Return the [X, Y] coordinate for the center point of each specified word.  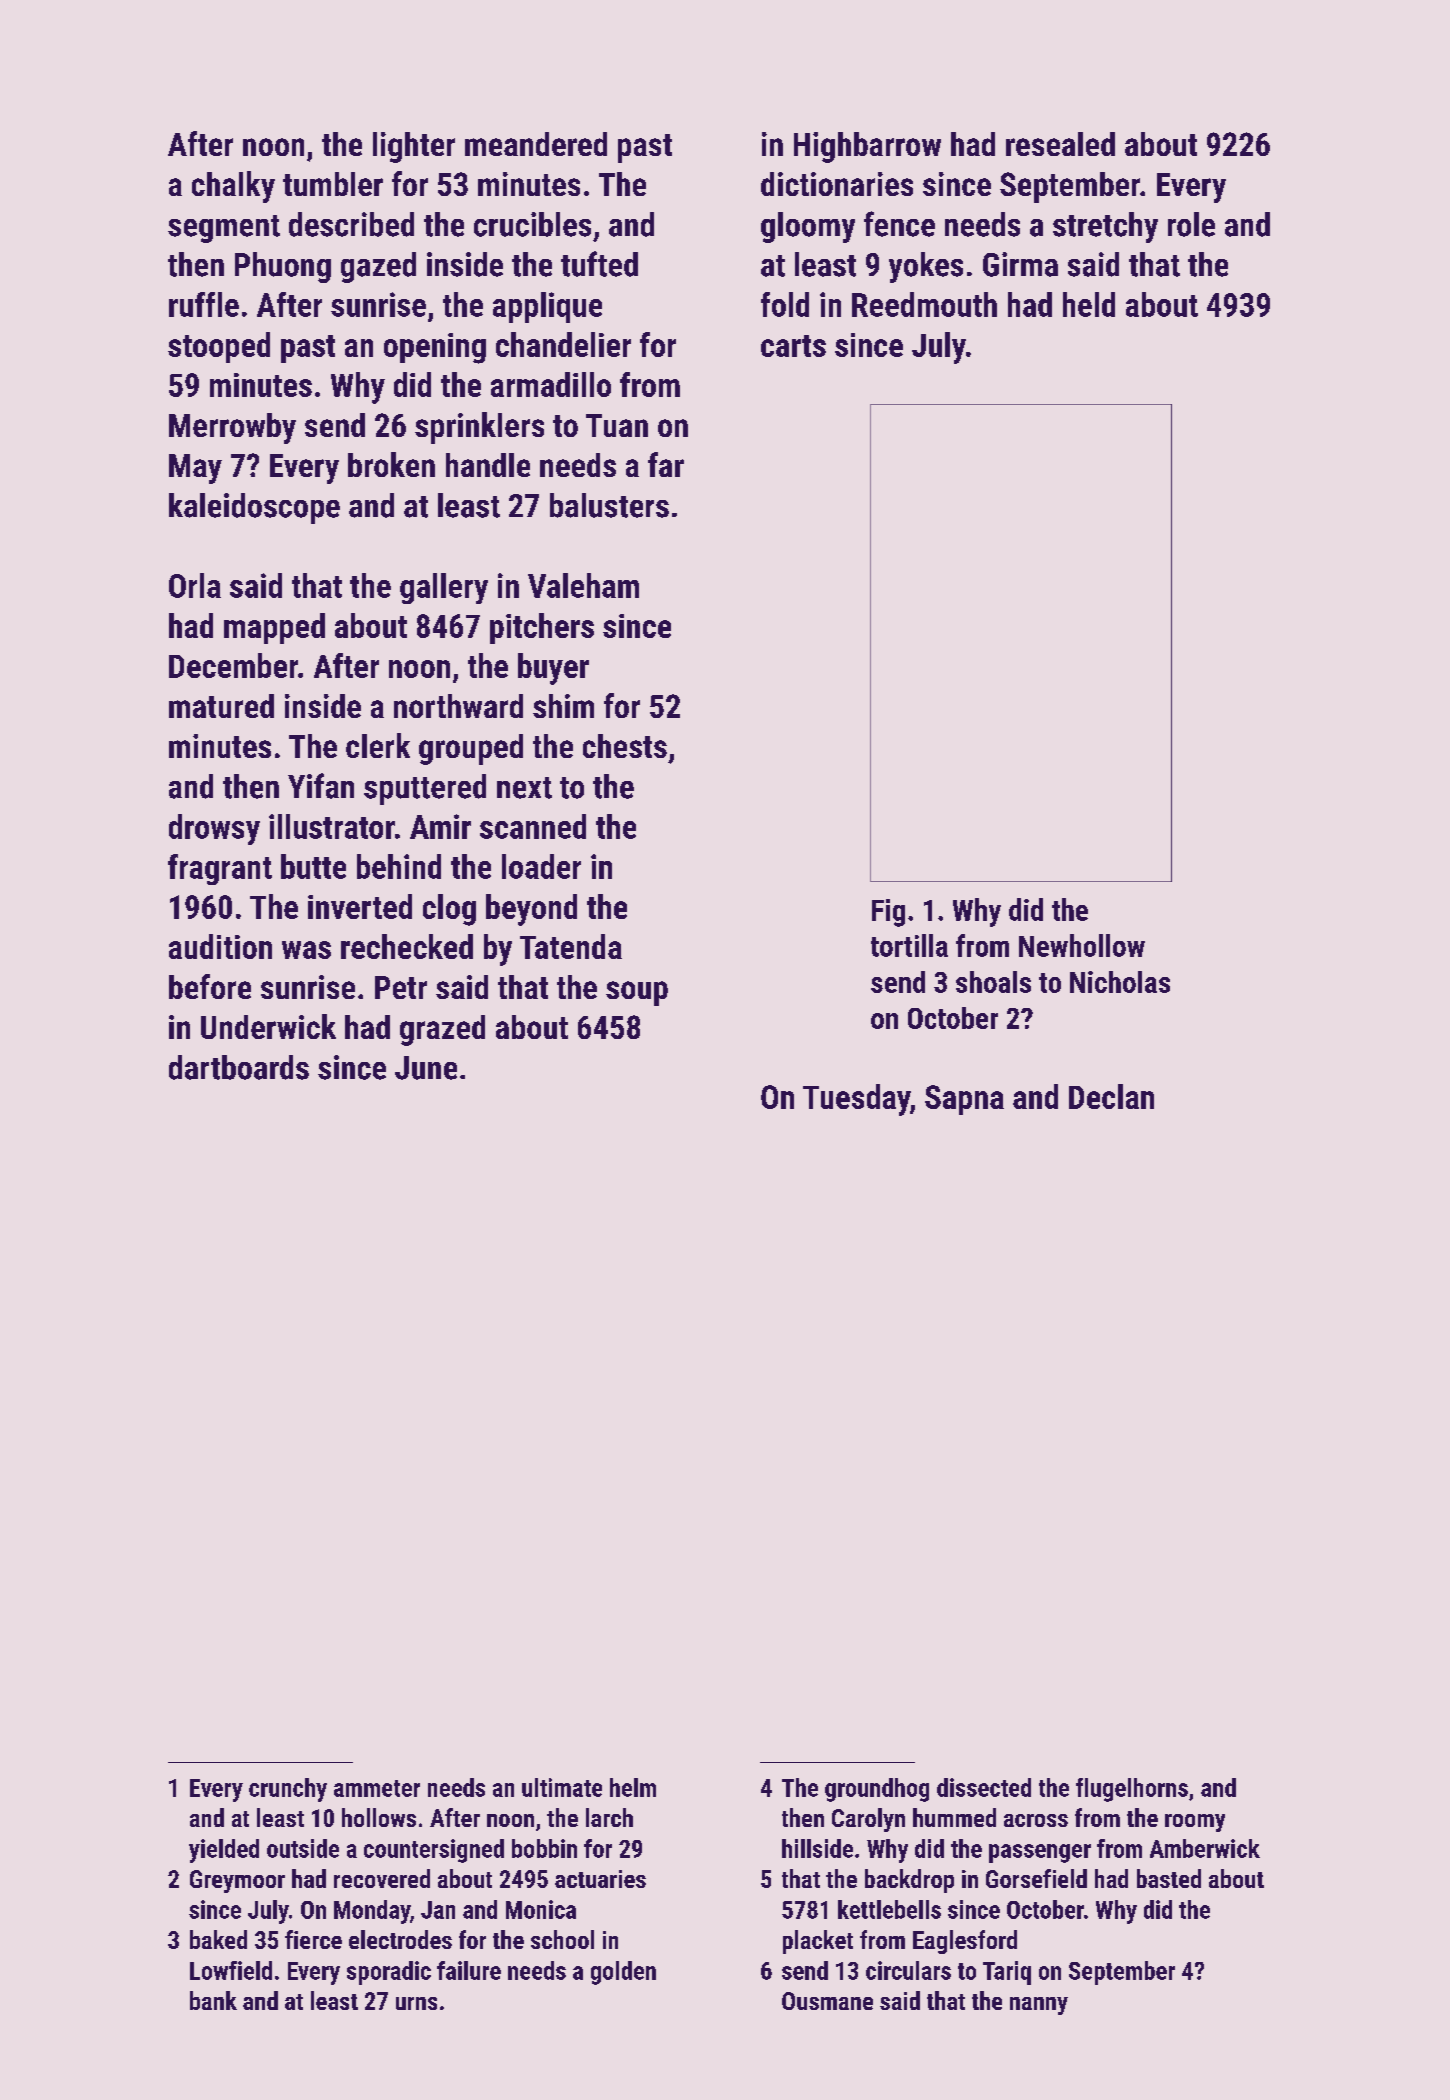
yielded [224, 1851]
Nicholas [1120, 982]
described [351, 224]
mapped [274, 628]
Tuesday [856, 1100]
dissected [984, 1787]
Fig [888, 913]
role [1191, 224]
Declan [1111, 1096]
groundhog [877, 1790]
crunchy [288, 1790]
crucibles [532, 224]
